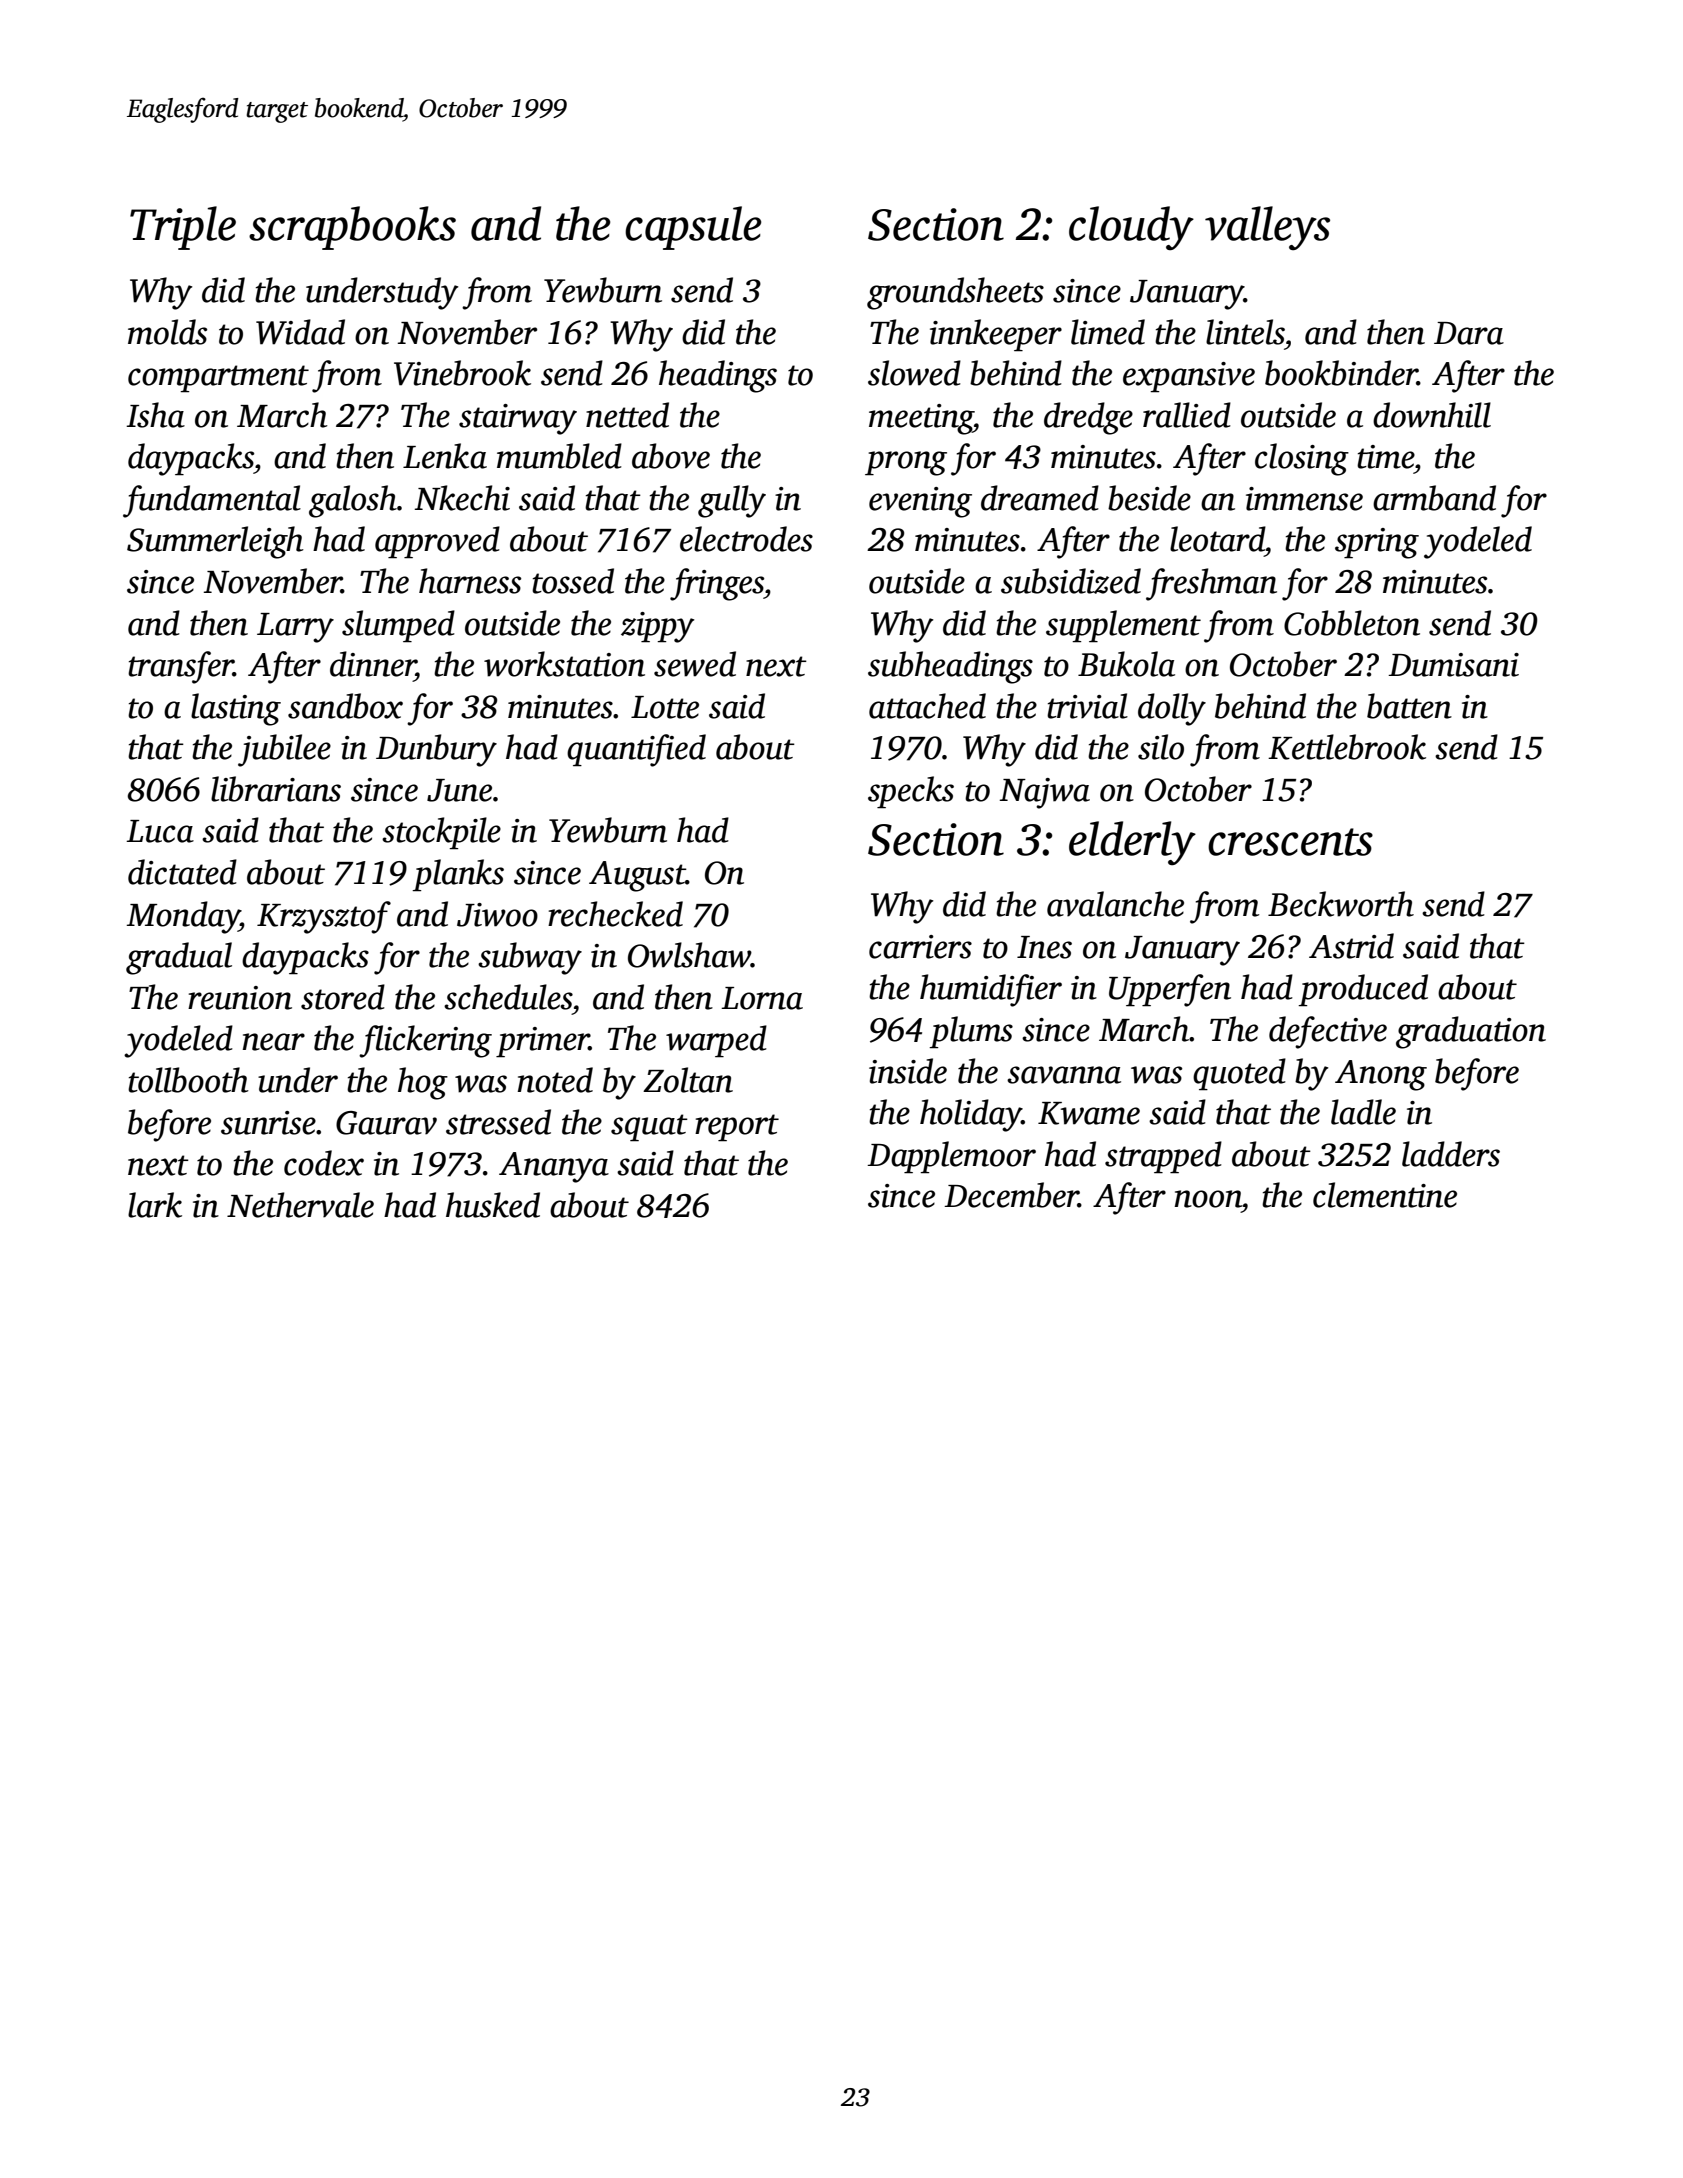  I want to click on Dara, so click(1469, 333).
